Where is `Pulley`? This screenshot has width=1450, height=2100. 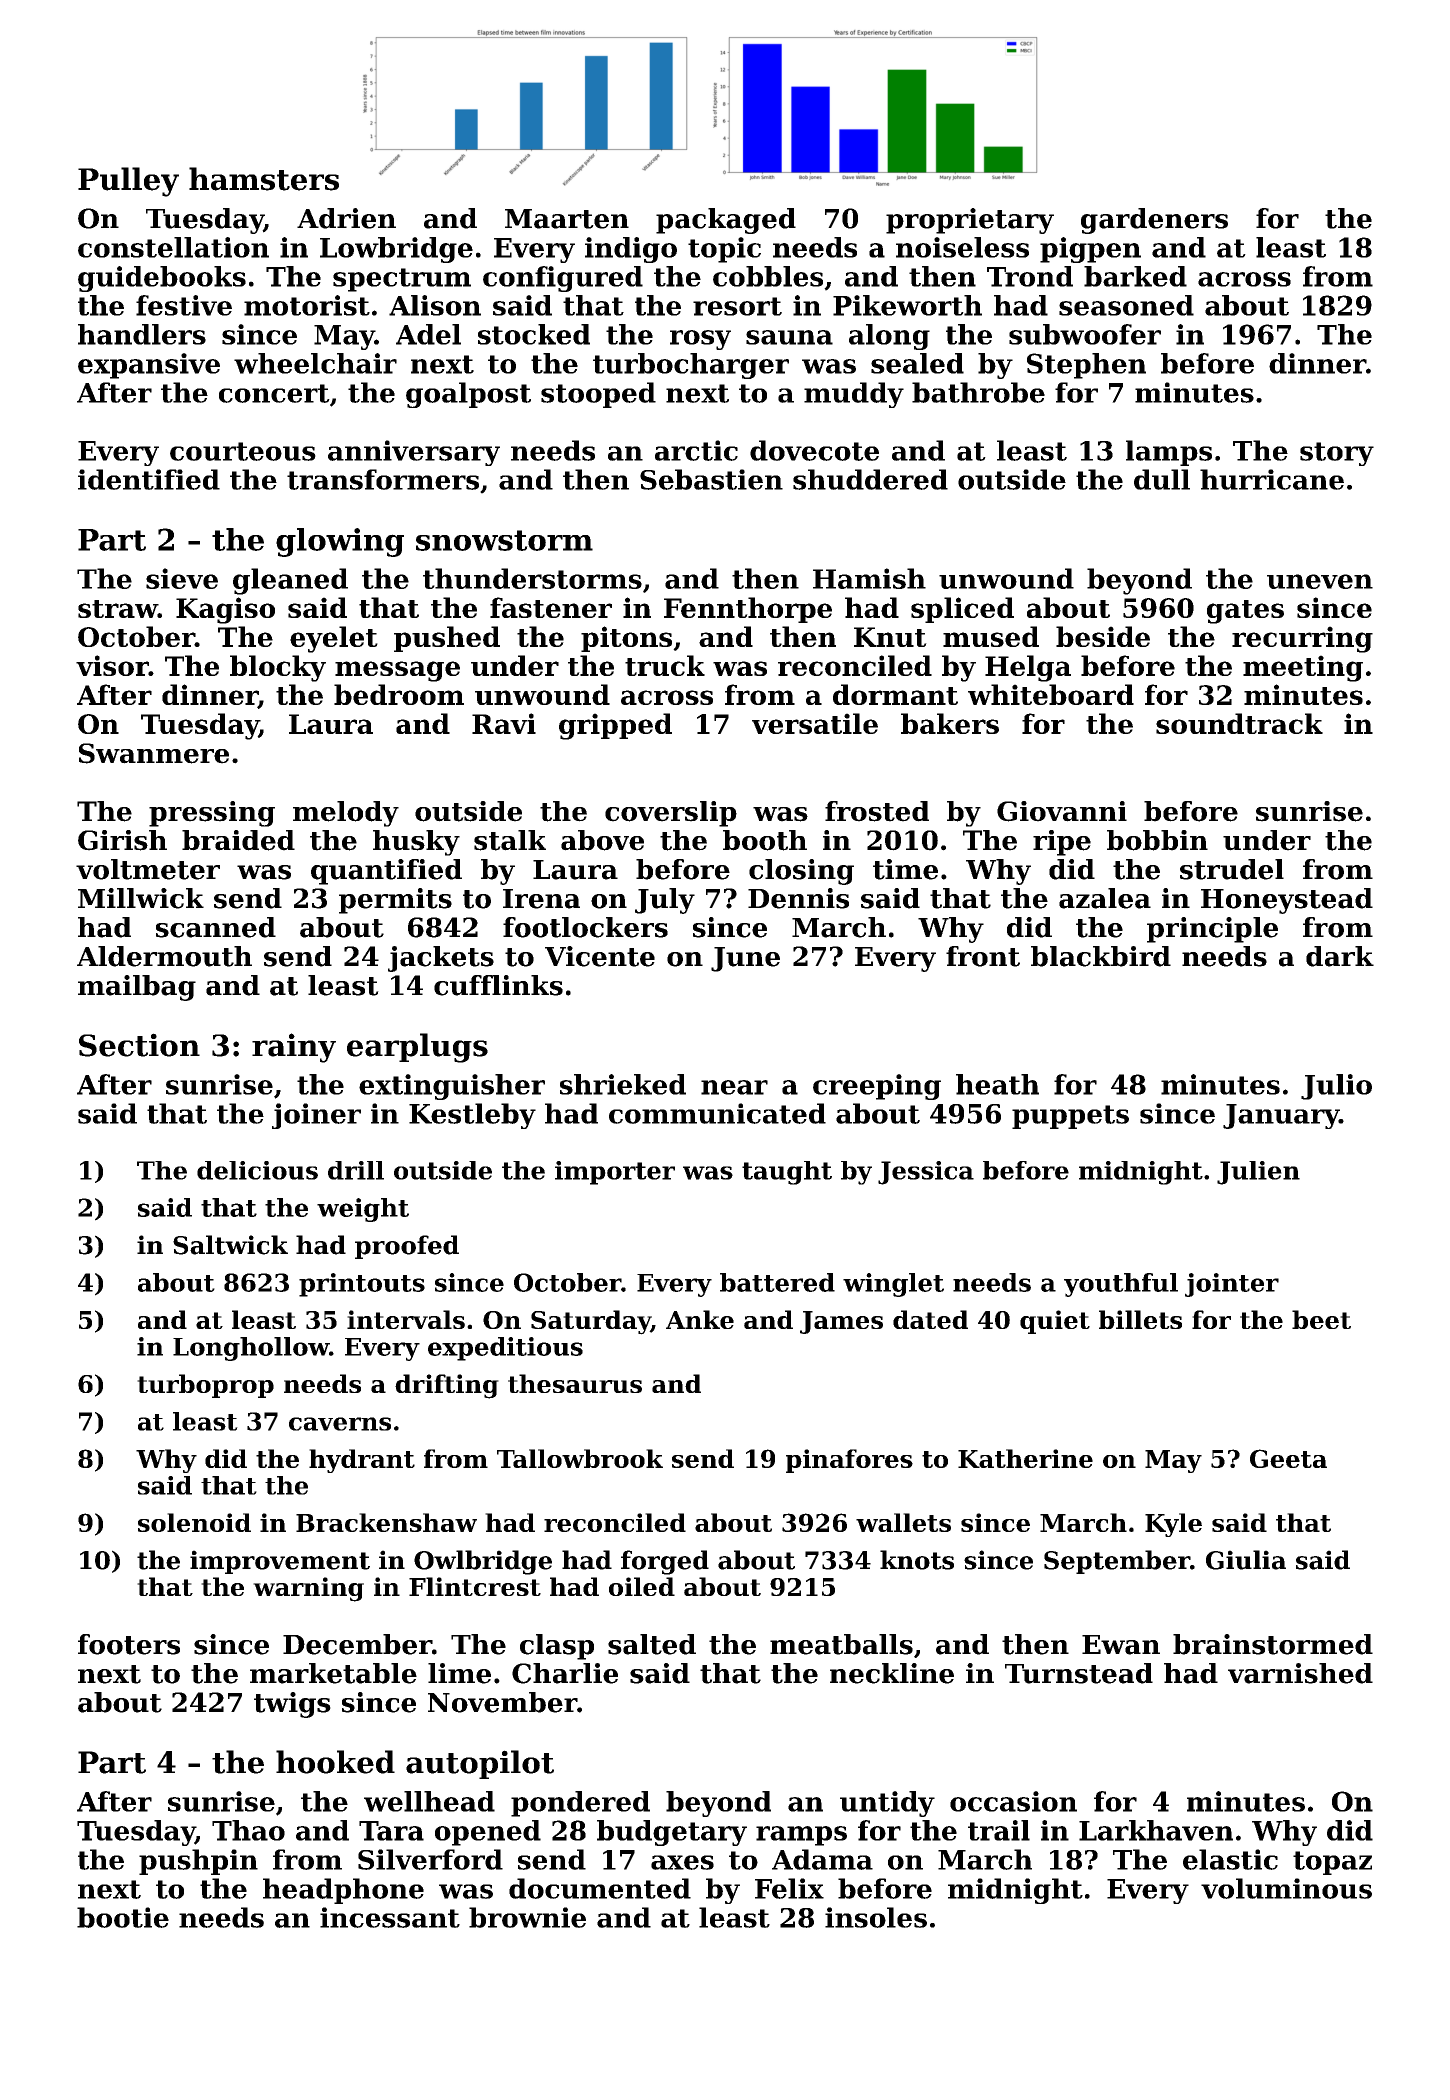
Pulley is located at coordinates (128, 182).
